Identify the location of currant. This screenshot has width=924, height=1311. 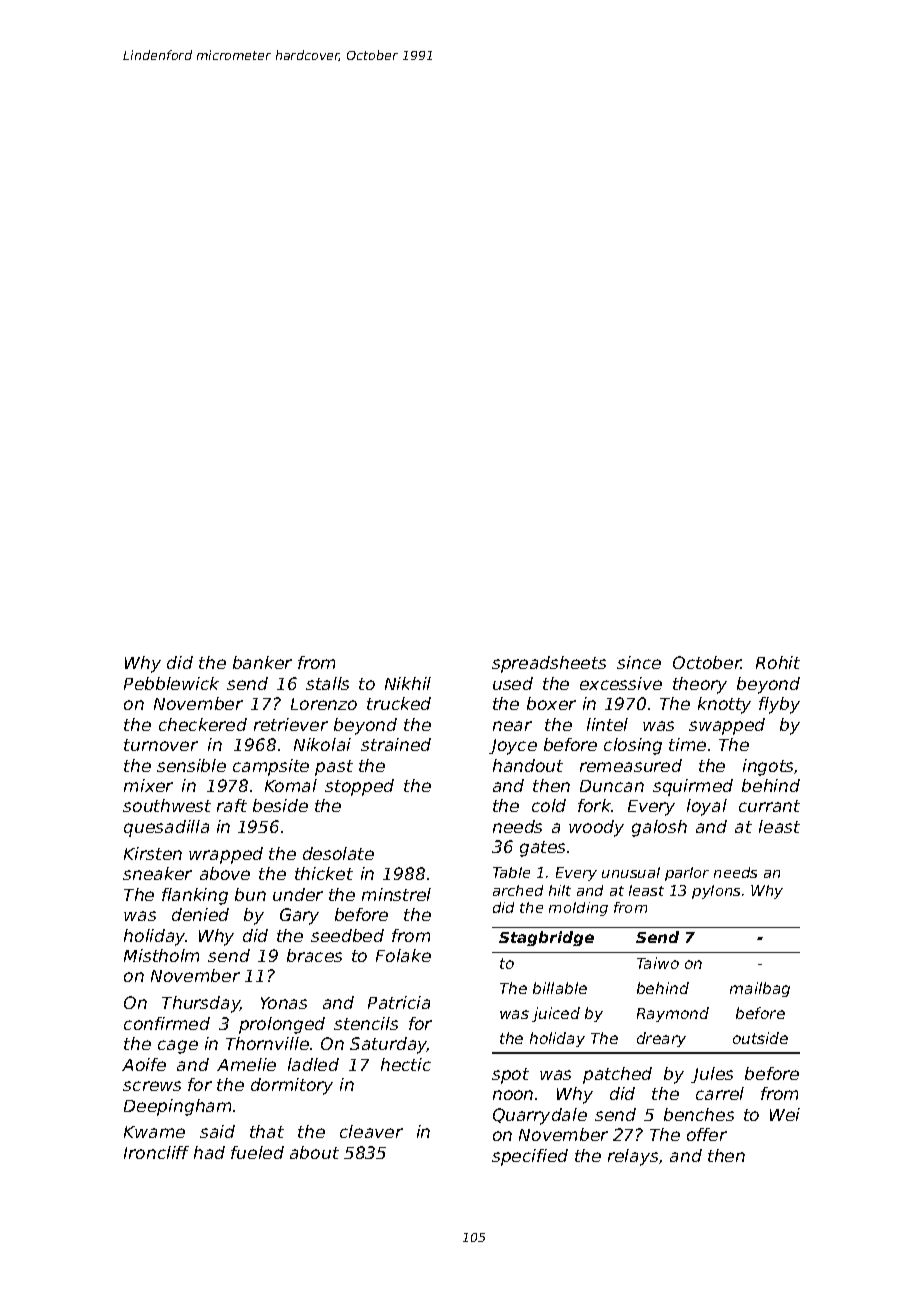
(769, 806).
